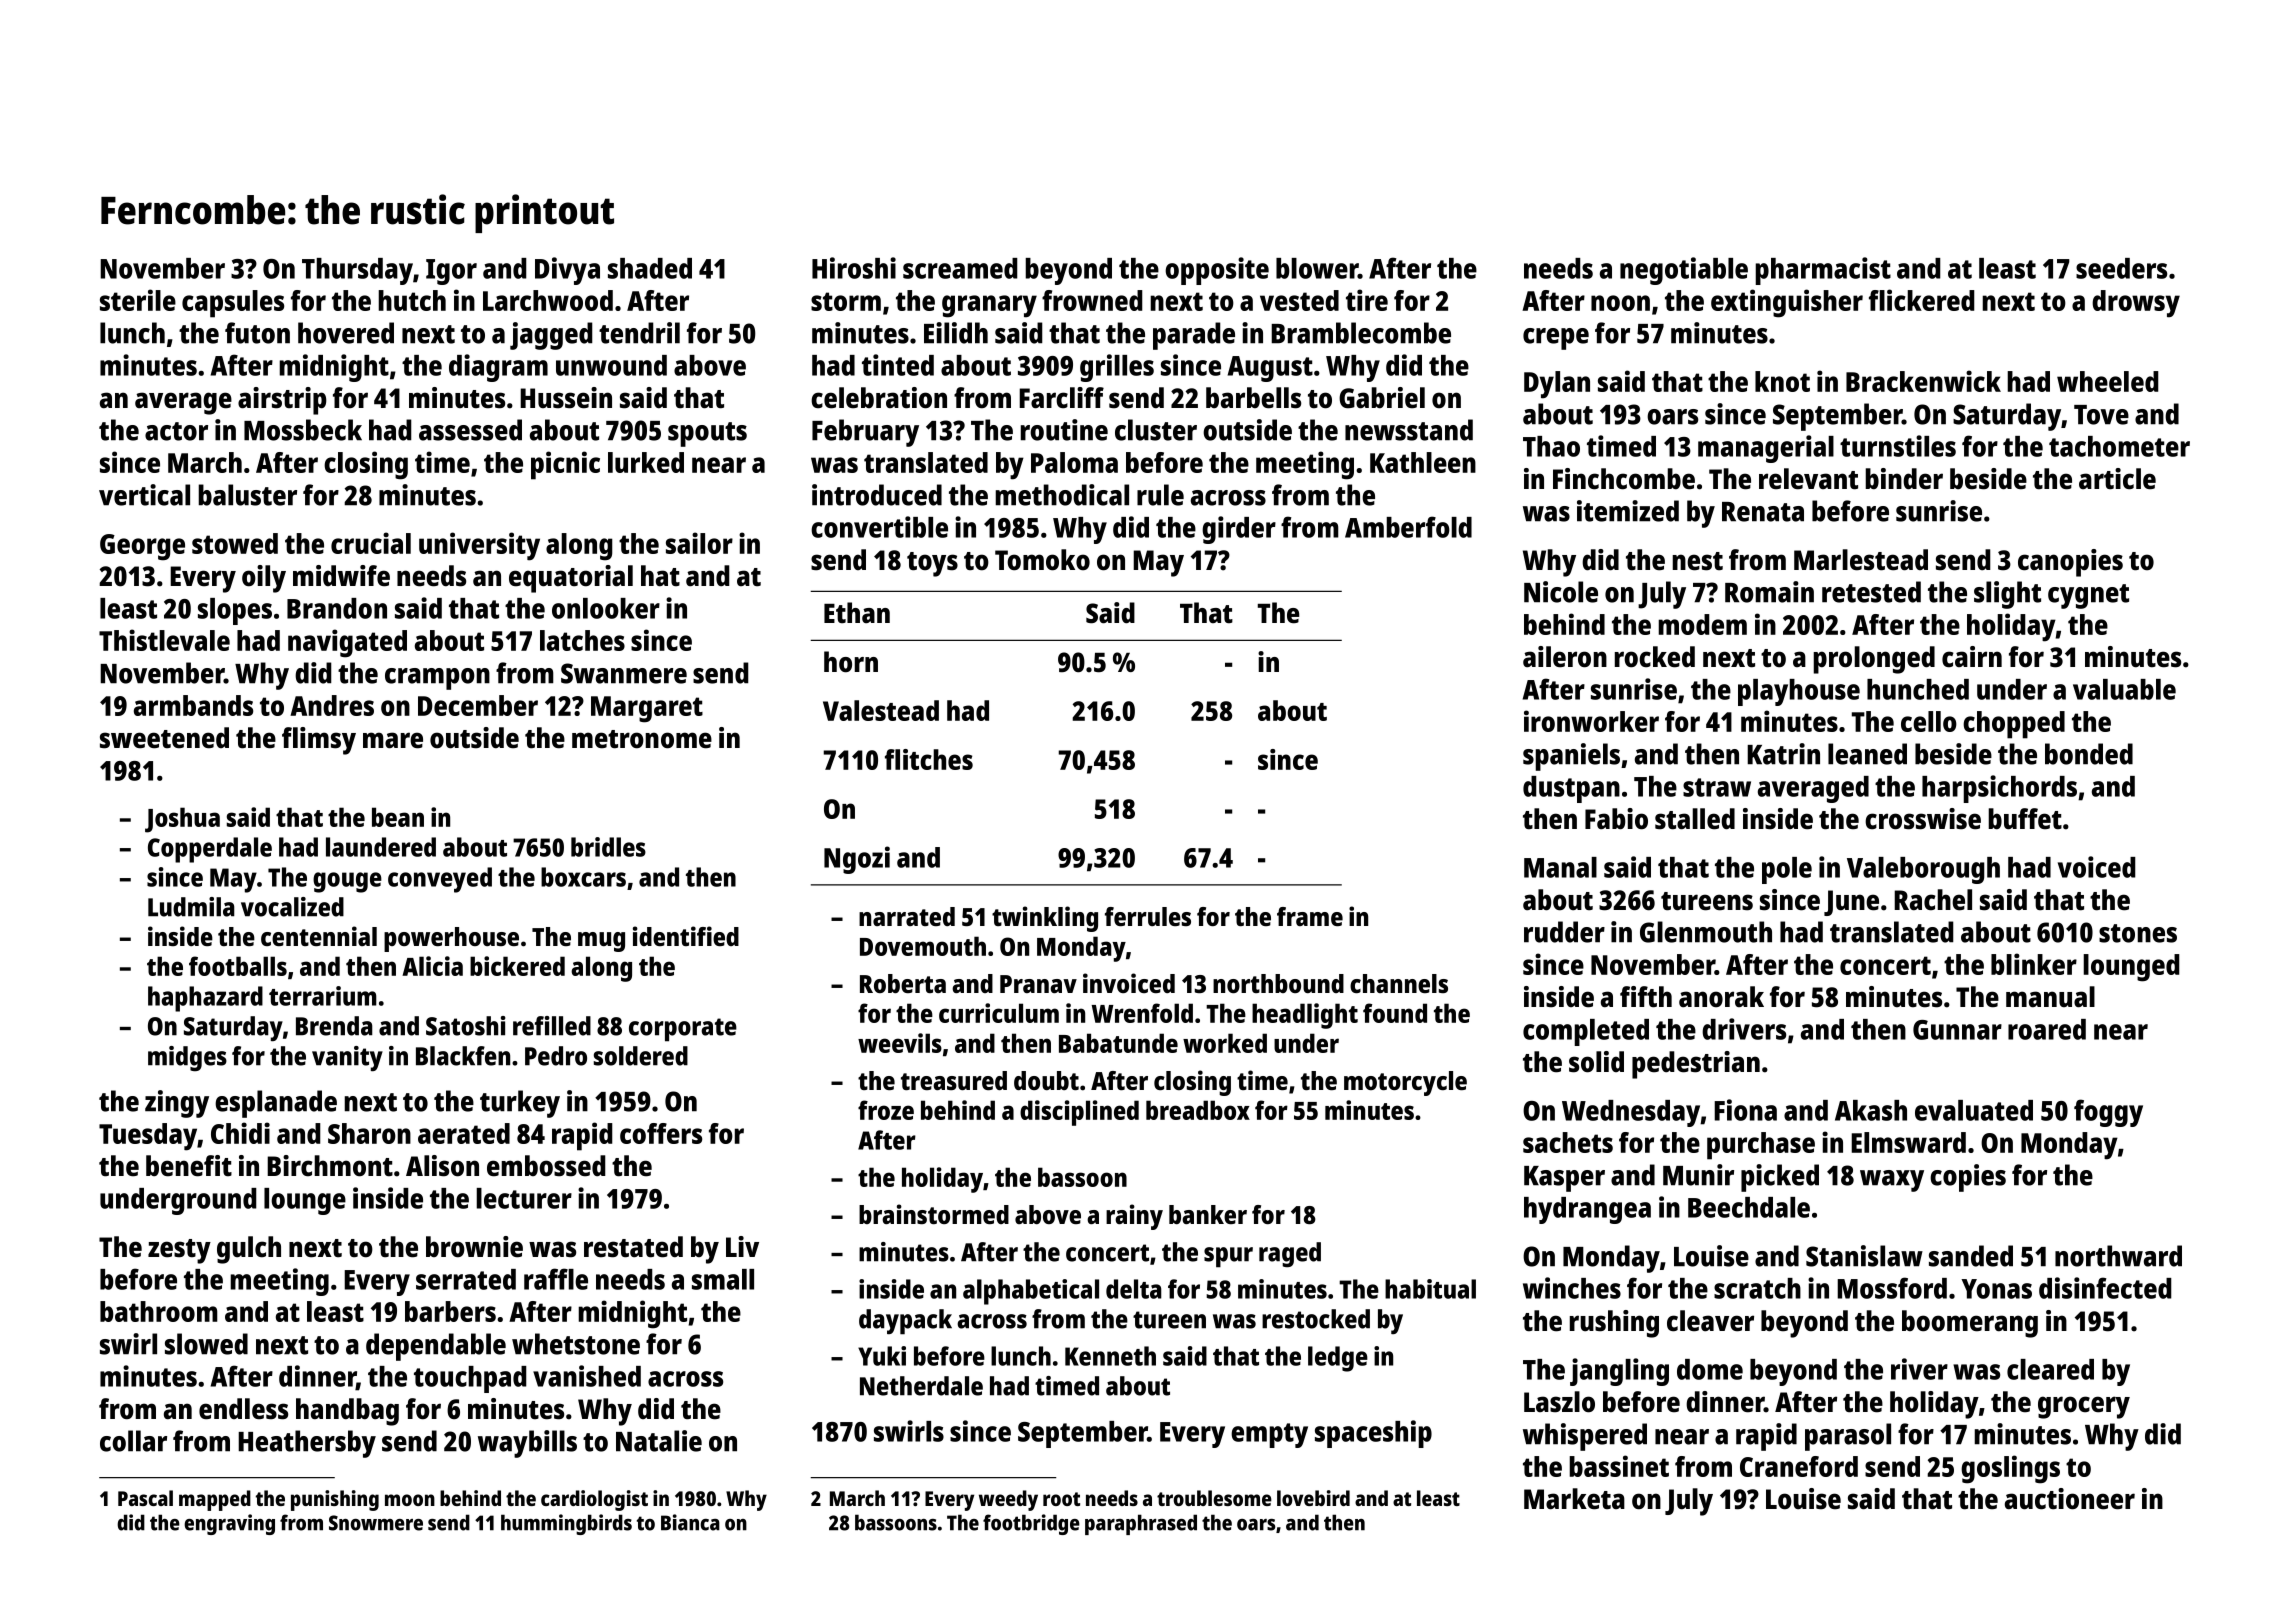 The width and height of the image is (2292, 1620). What do you see at coordinates (145, 1498) in the image?
I see `Pascal` at bounding box center [145, 1498].
